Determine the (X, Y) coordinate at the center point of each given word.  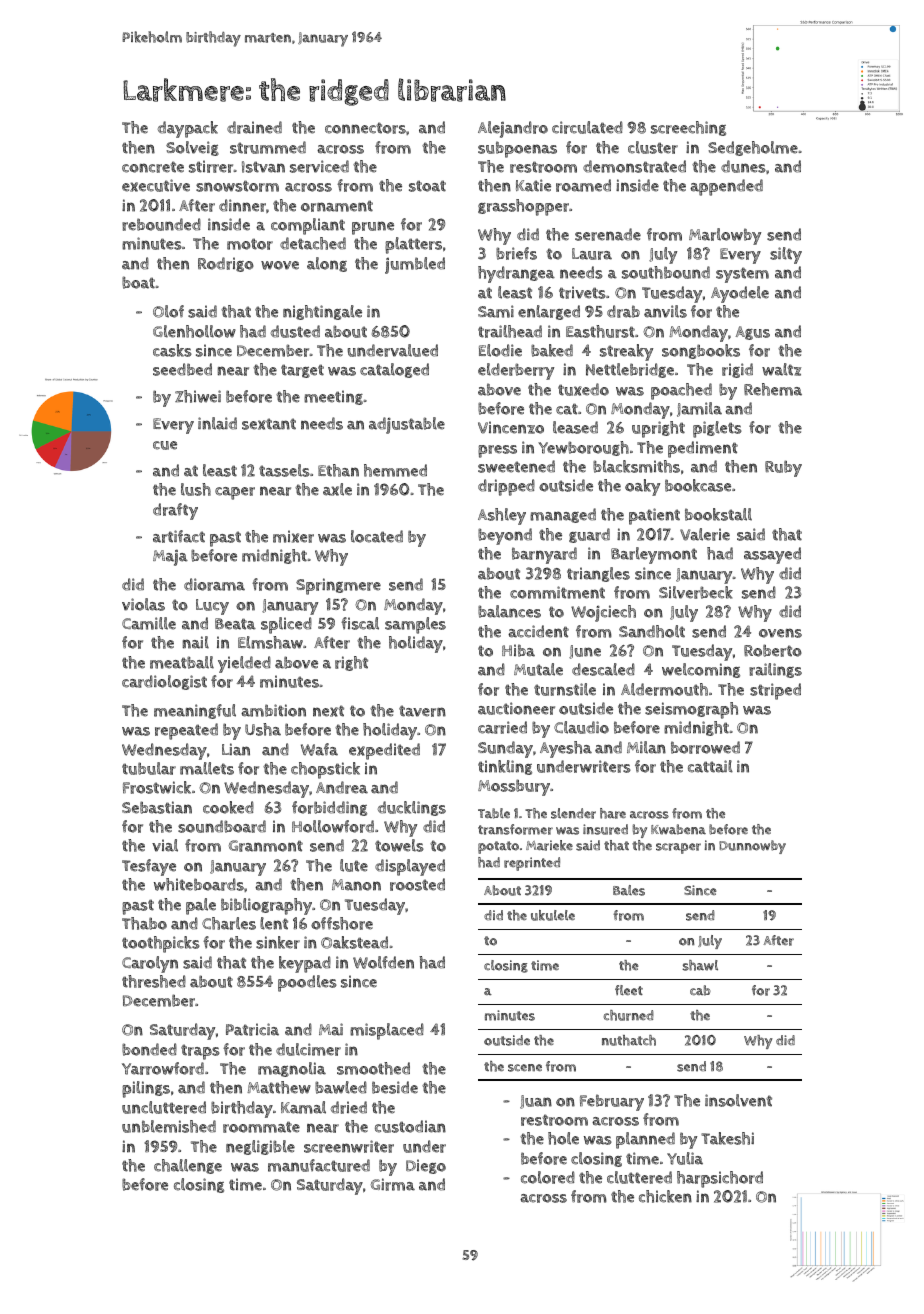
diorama (214, 584)
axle (337, 489)
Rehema (773, 389)
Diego (426, 1166)
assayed (772, 555)
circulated (587, 127)
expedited (384, 751)
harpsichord (720, 1179)
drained (254, 127)
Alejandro (513, 129)
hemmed (395, 470)
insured (605, 829)
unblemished (169, 1126)
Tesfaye (149, 867)
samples (415, 625)
